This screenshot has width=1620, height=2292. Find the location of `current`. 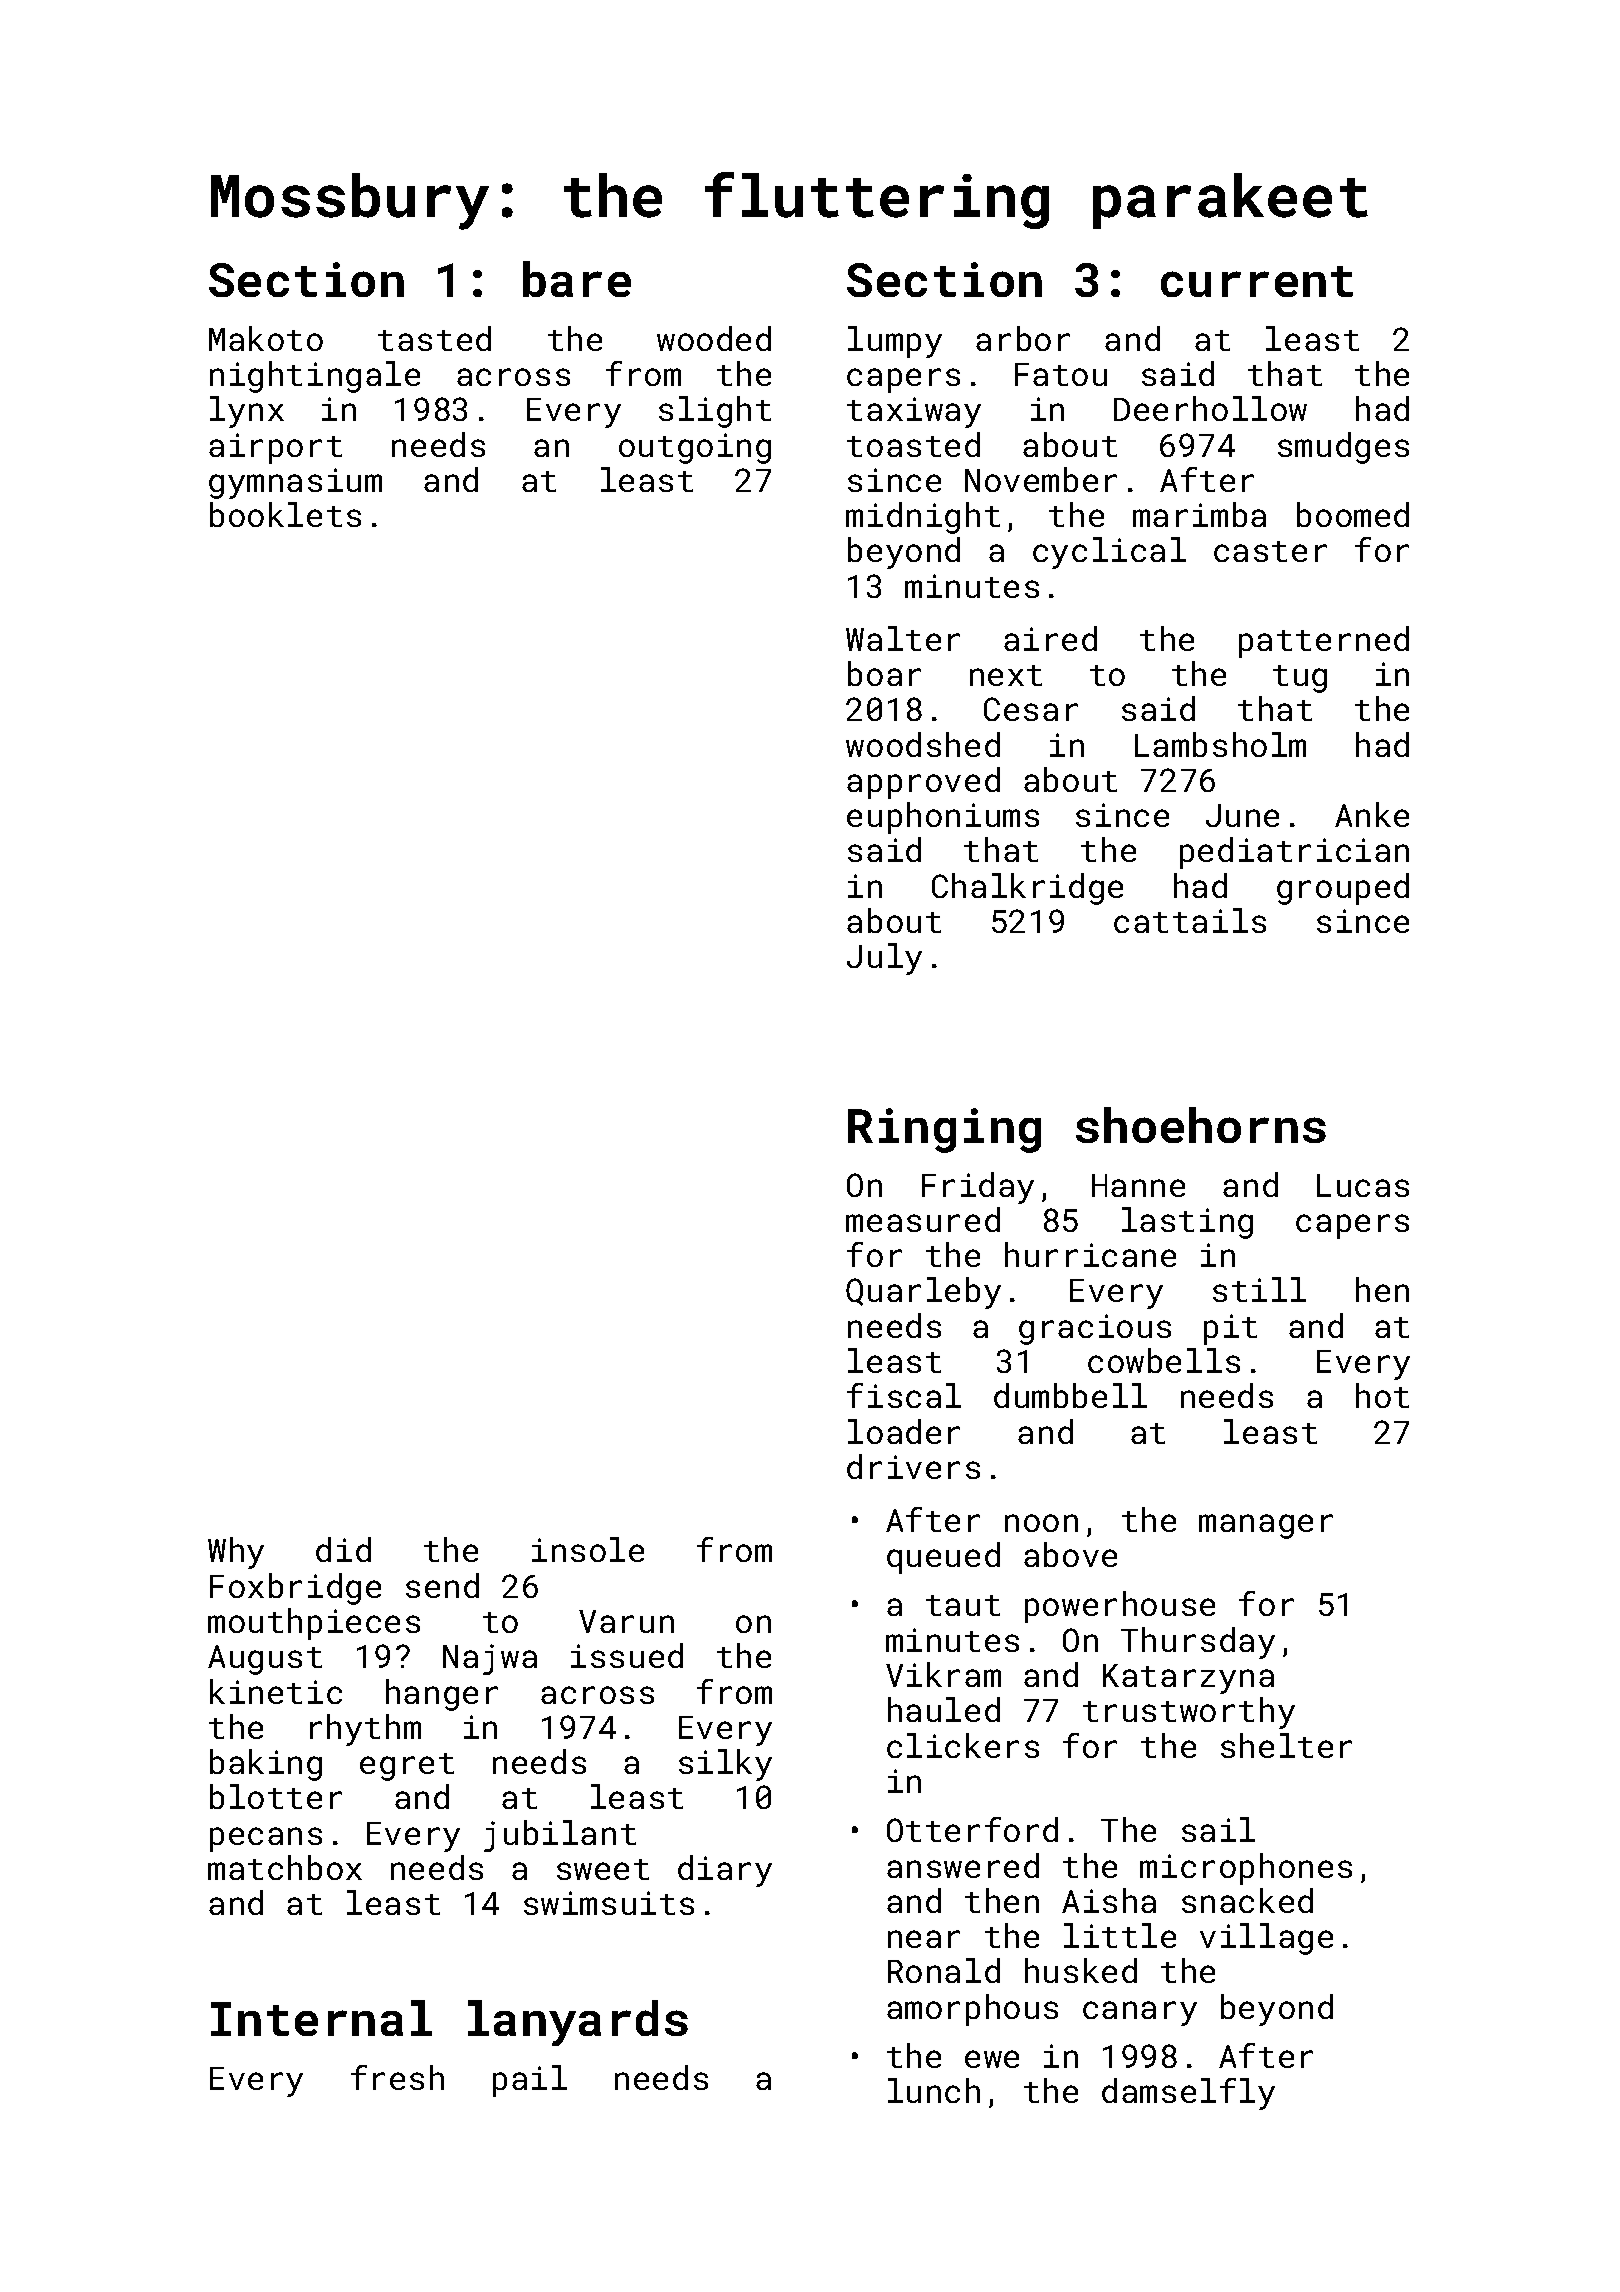

current is located at coordinates (1257, 281).
